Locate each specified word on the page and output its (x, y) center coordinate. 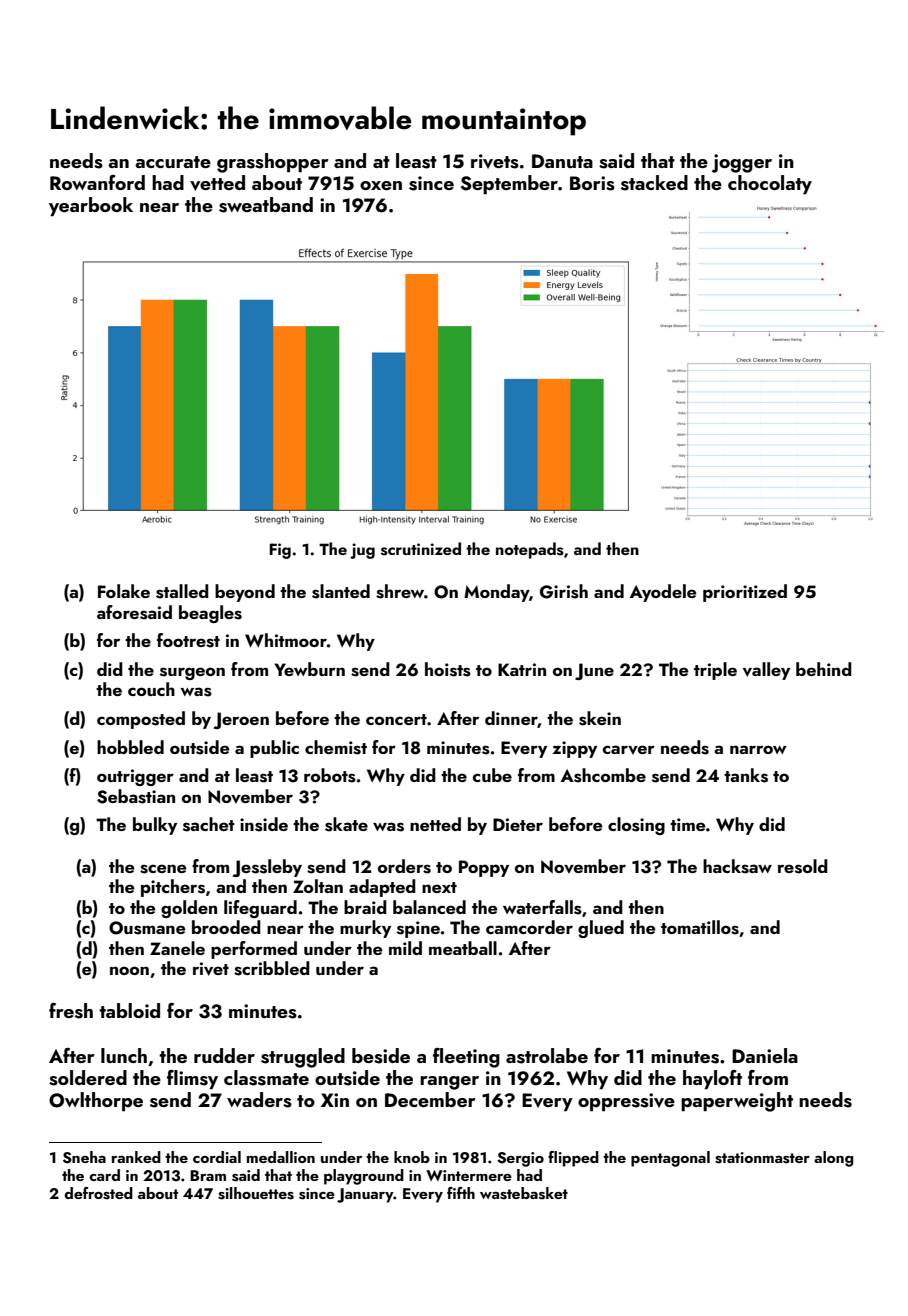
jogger (742, 163)
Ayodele (663, 593)
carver (629, 750)
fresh (71, 1011)
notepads (530, 550)
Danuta (562, 161)
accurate (173, 162)
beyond (245, 593)
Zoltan (318, 886)
